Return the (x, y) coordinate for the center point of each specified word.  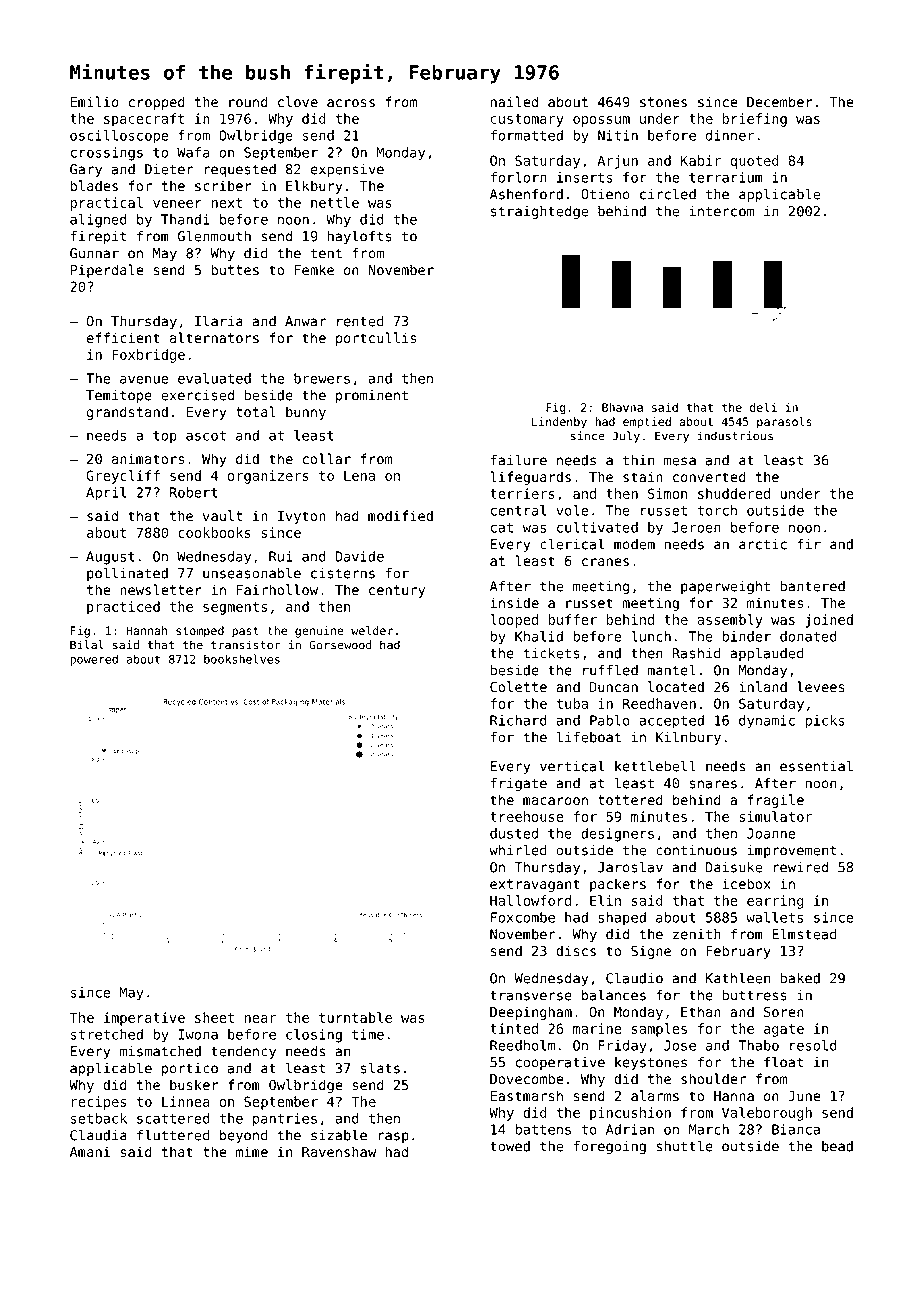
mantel (671, 670)
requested (240, 170)
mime (252, 1151)
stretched (107, 1034)
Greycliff (123, 477)
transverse (531, 995)
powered (94, 660)
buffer (573, 619)
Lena (359, 475)
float (783, 1062)
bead (837, 1146)
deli (763, 407)
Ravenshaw (339, 1152)
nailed (514, 101)
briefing (755, 120)
